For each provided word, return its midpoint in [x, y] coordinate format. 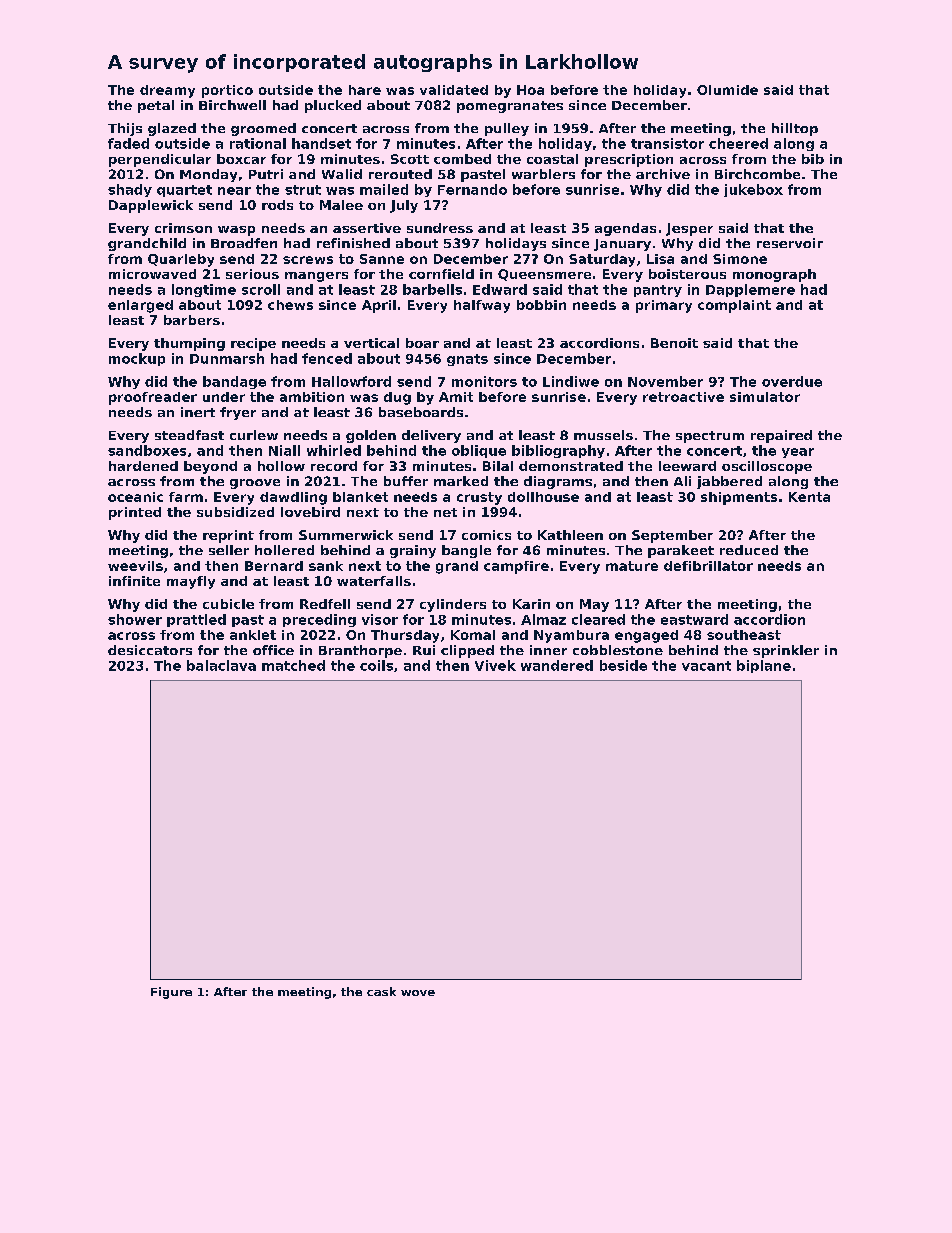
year [798, 453]
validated [454, 90]
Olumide [727, 90]
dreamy [167, 91]
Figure [171, 993]
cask [381, 991]
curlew [254, 435]
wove [418, 993]
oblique [479, 451]
